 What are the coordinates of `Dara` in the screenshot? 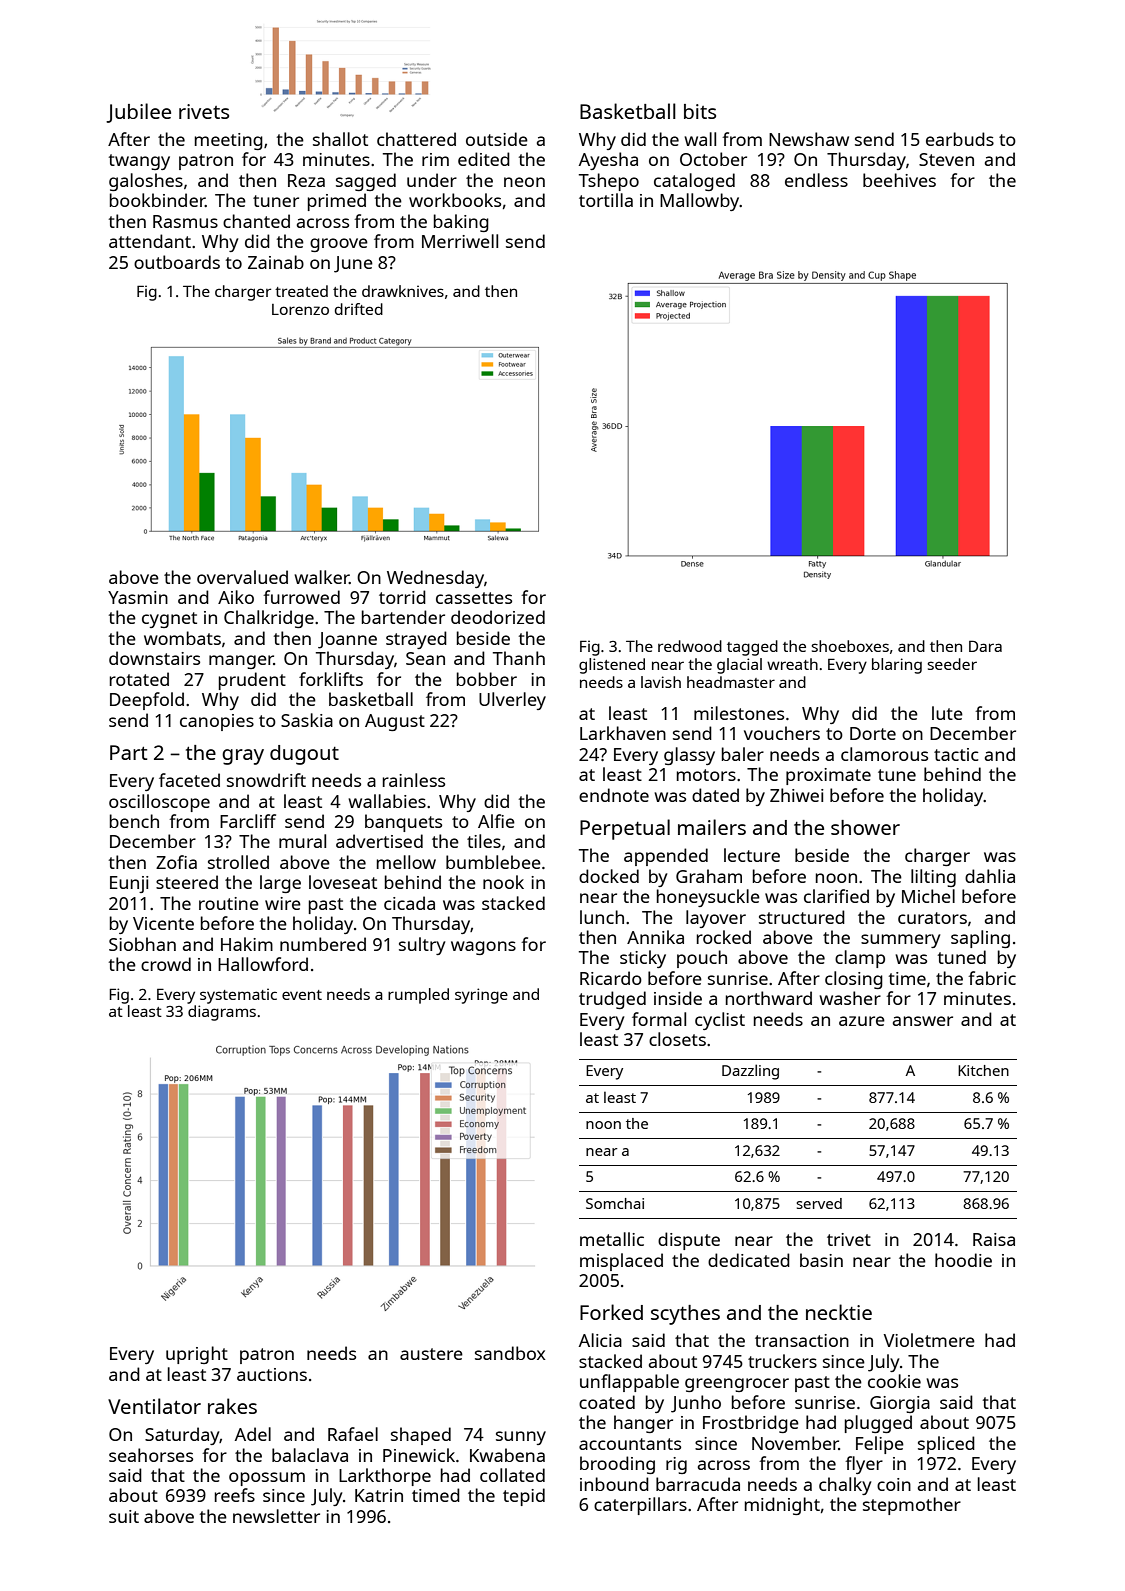 It's located at (985, 646).
